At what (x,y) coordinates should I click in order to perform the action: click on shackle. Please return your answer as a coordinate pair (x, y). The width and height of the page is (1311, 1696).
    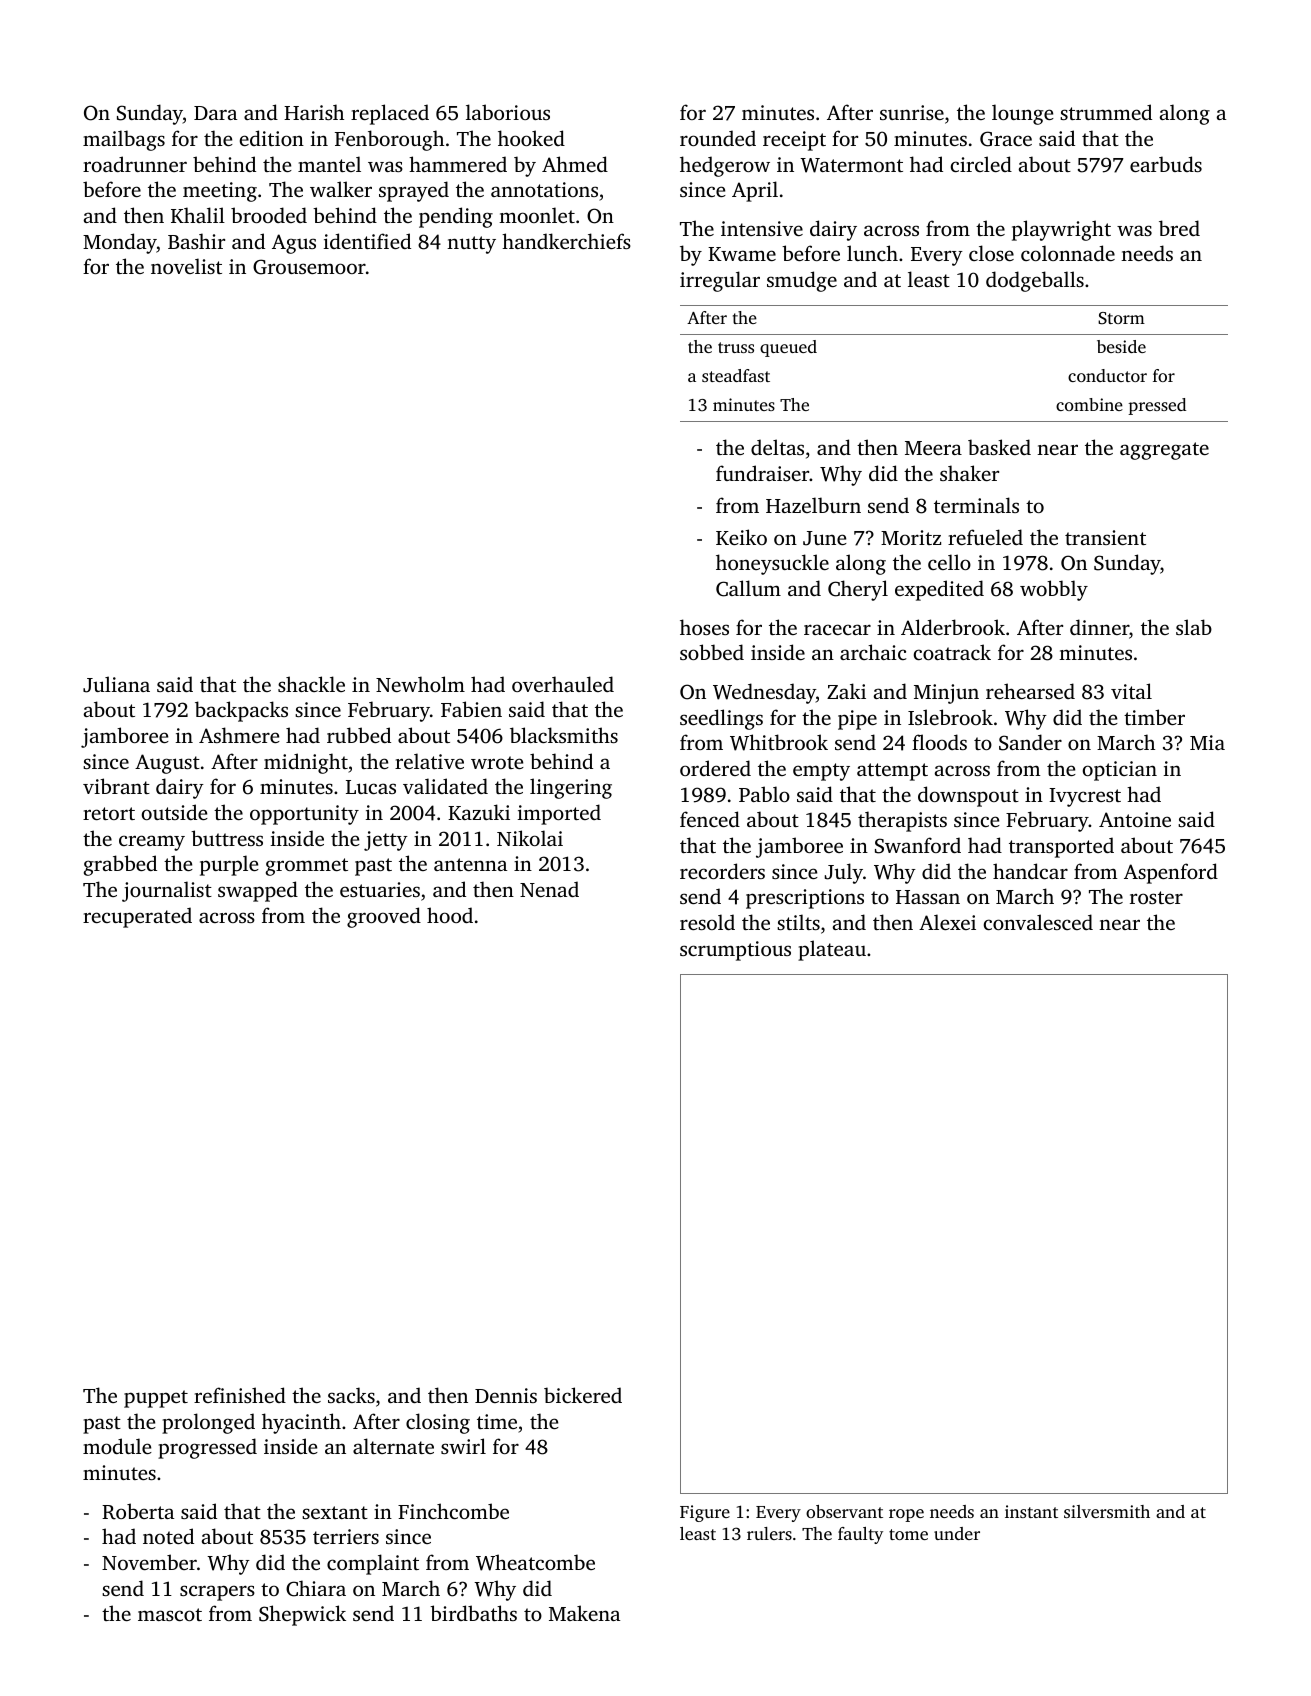
    Looking at the image, I should click on (311, 684).
